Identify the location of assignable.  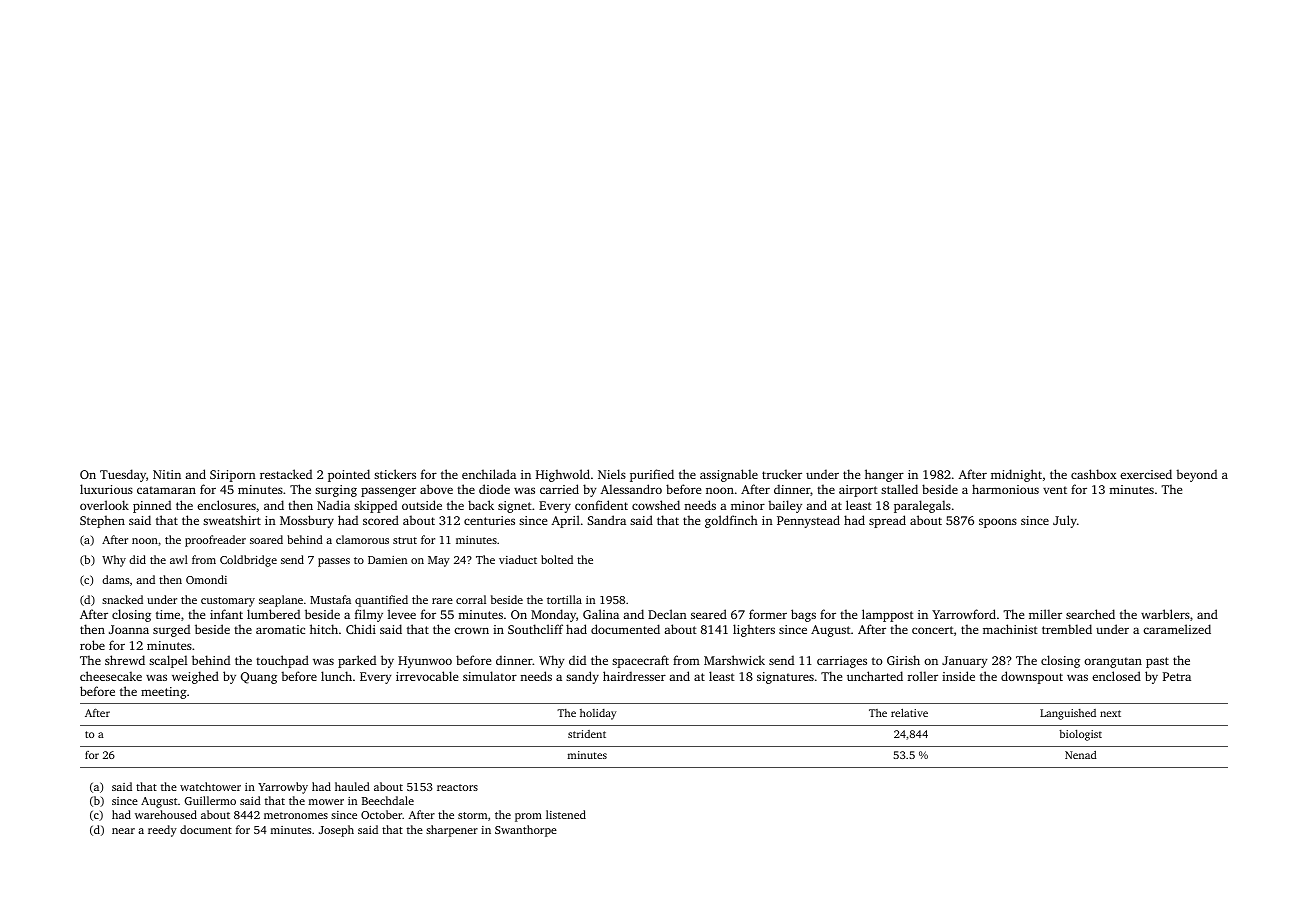
(729, 475).
